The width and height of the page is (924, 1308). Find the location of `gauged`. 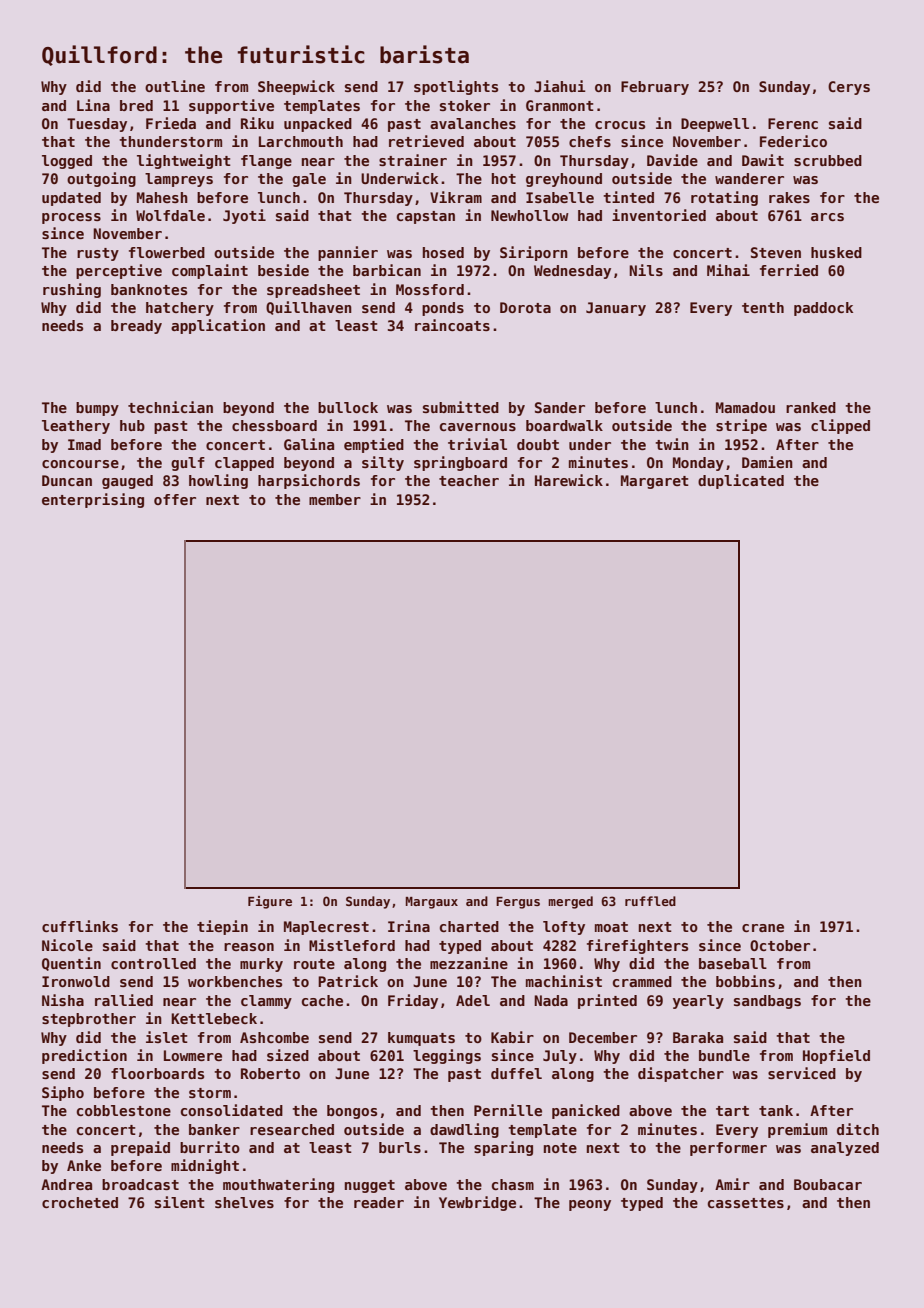

gauged is located at coordinates (127, 482).
